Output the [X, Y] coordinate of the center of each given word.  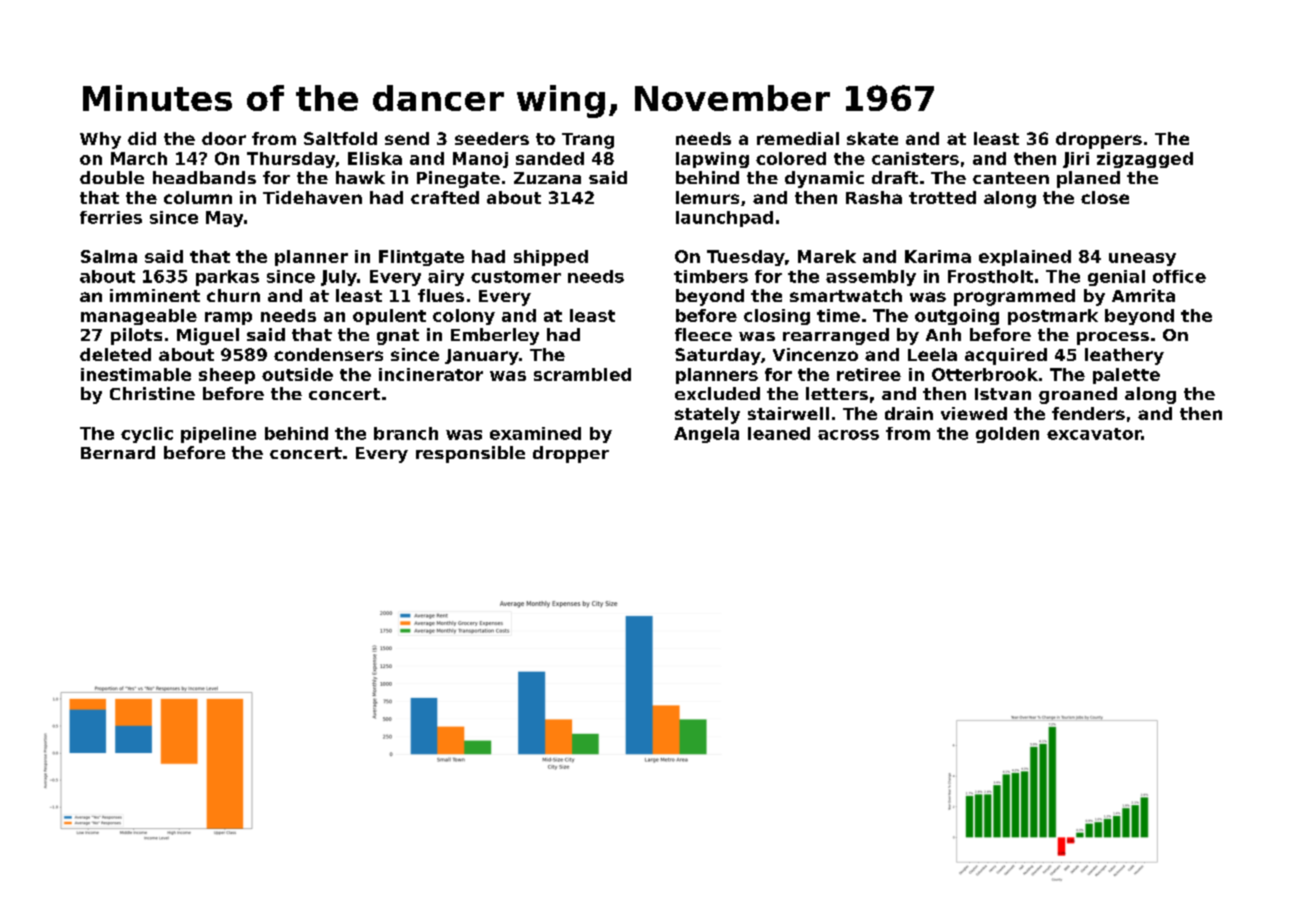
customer [516, 277]
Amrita [1143, 295]
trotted [942, 197]
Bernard [118, 452]
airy [446, 278]
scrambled [582, 374]
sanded [550, 158]
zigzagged [1145, 160]
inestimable [136, 374]
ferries [111, 217]
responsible [470, 454]
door [224, 138]
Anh [943, 334]
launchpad [724, 219]
